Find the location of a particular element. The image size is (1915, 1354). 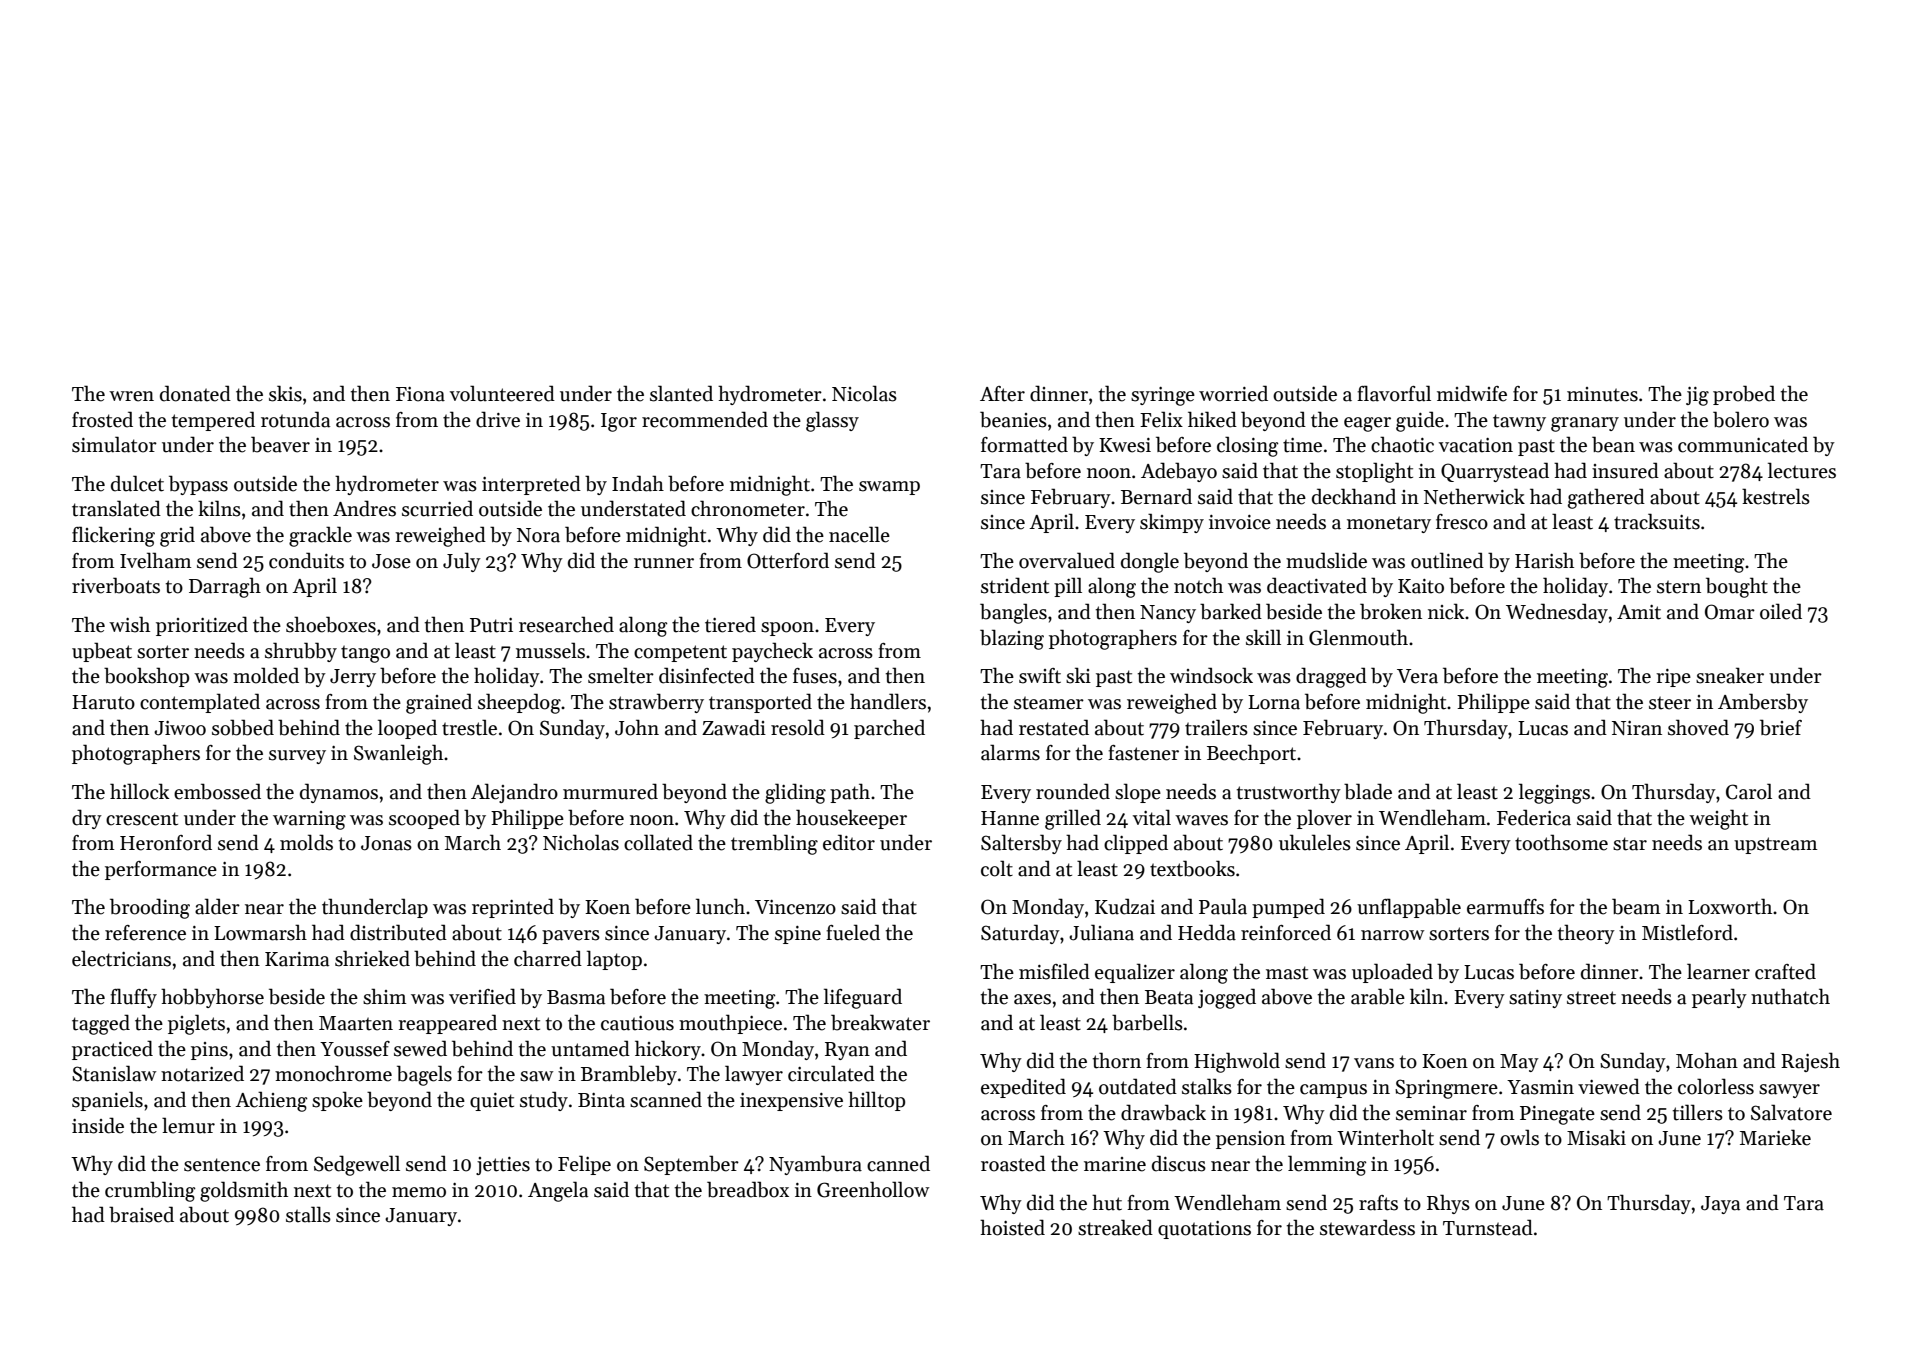

gliding is located at coordinates (795, 793).
